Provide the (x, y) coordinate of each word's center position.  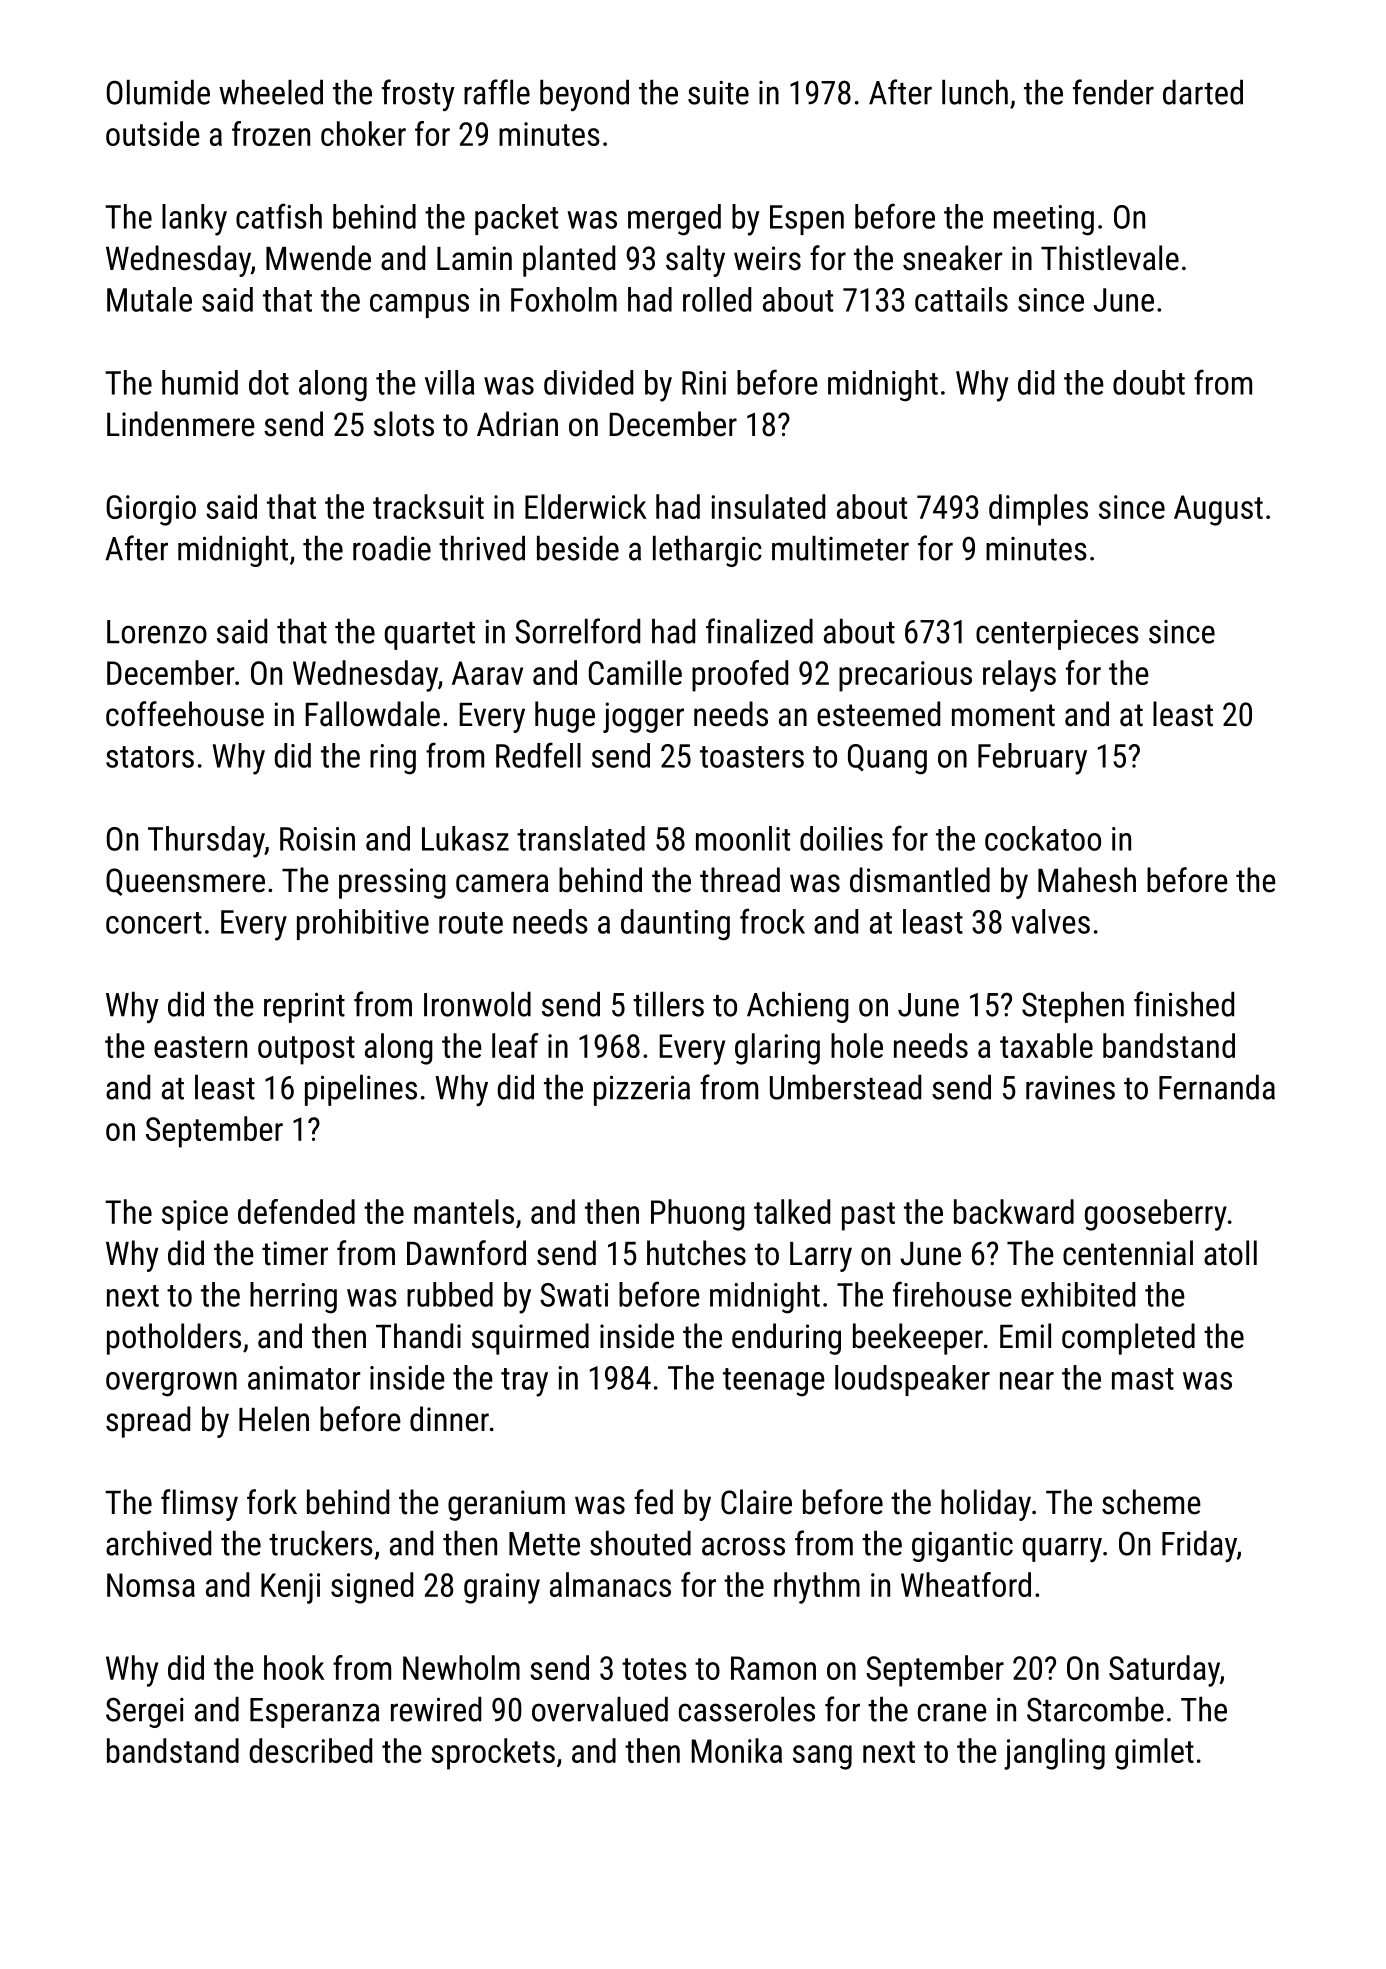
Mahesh (1087, 880)
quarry (1062, 1549)
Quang (887, 759)
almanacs (610, 1584)
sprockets (493, 1754)
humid (200, 382)
